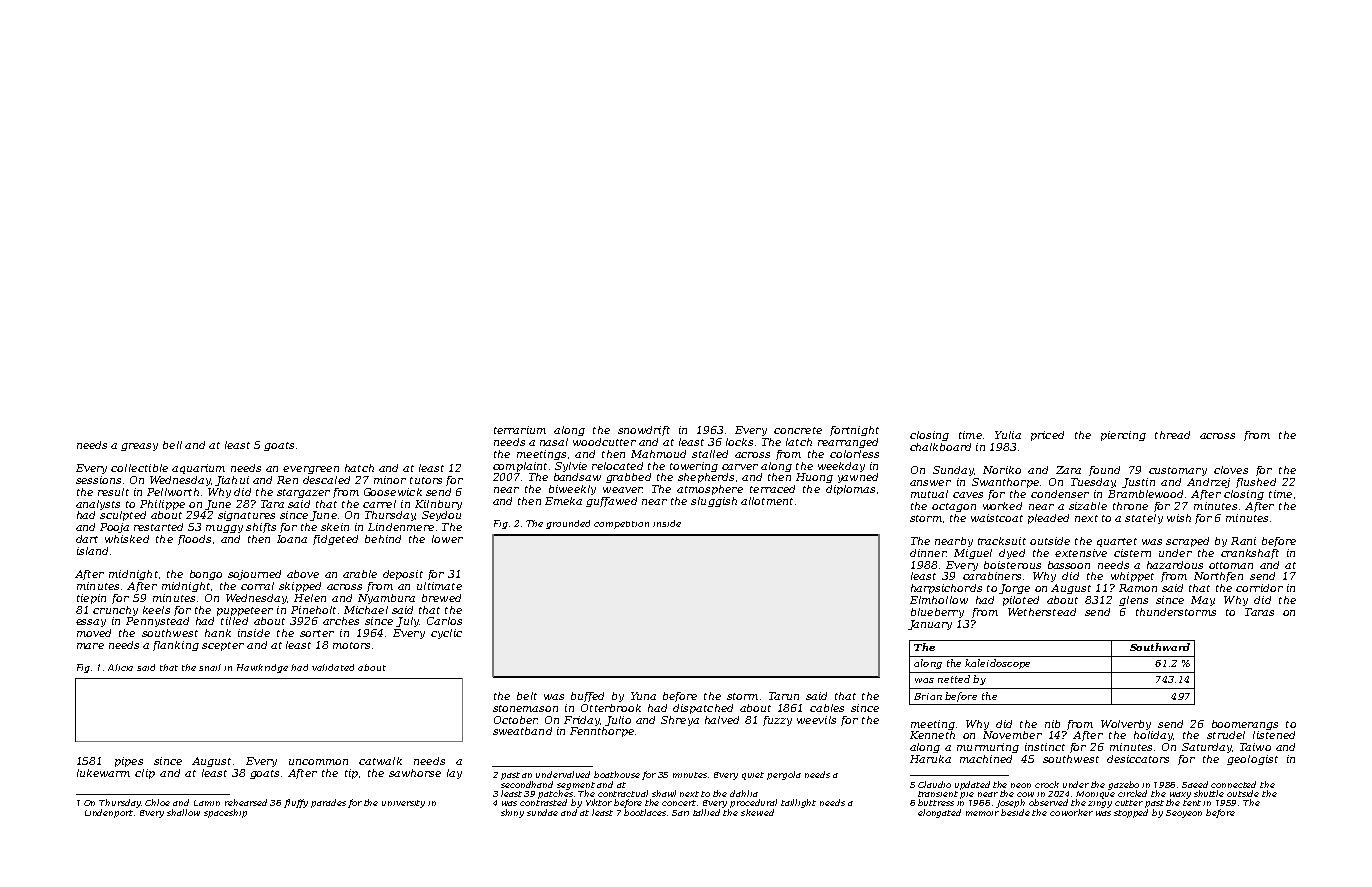 Image resolution: width=1372 pixels, height=887 pixels. Describe the element at coordinates (1231, 565) in the screenshot. I see `ottoman` at that location.
